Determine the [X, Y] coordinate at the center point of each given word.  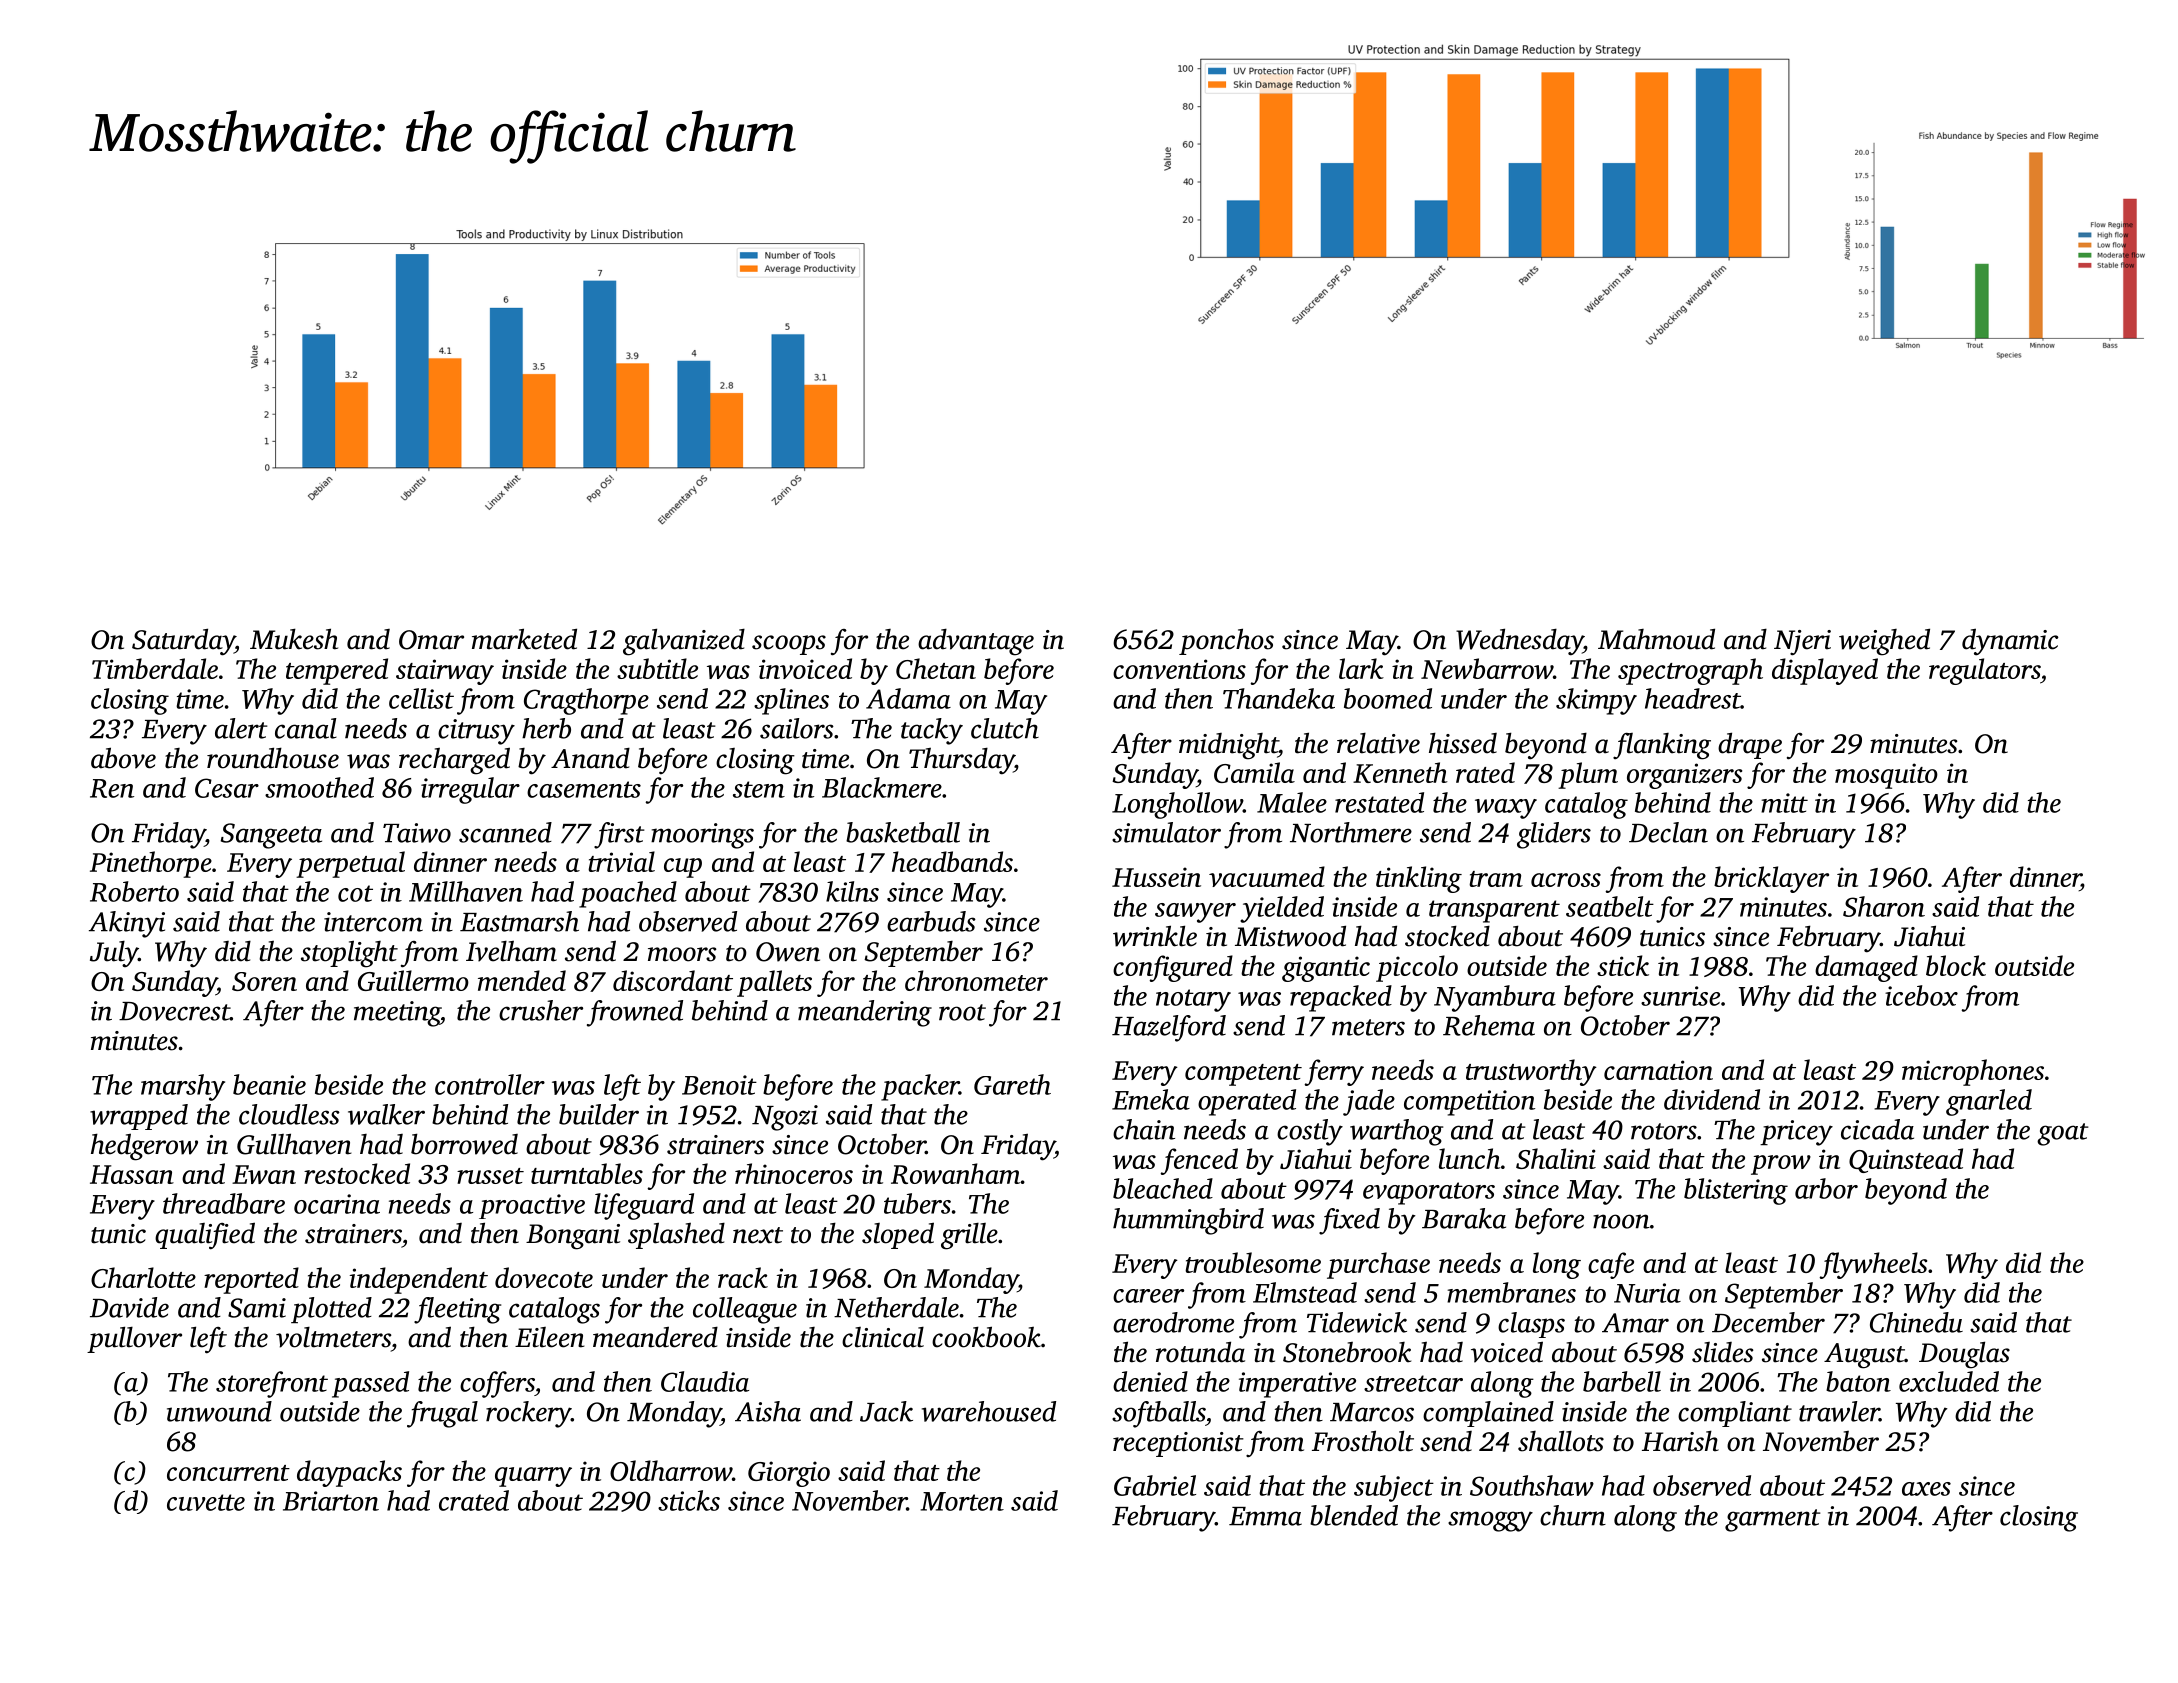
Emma [1265, 1516]
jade [1369, 1102]
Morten [962, 1501]
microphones [1973, 1072]
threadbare [224, 1203]
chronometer [976, 980]
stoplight [349, 954]
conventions [1179, 669]
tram [1496, 879]
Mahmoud [1656, 639]
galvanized [684, 642]
